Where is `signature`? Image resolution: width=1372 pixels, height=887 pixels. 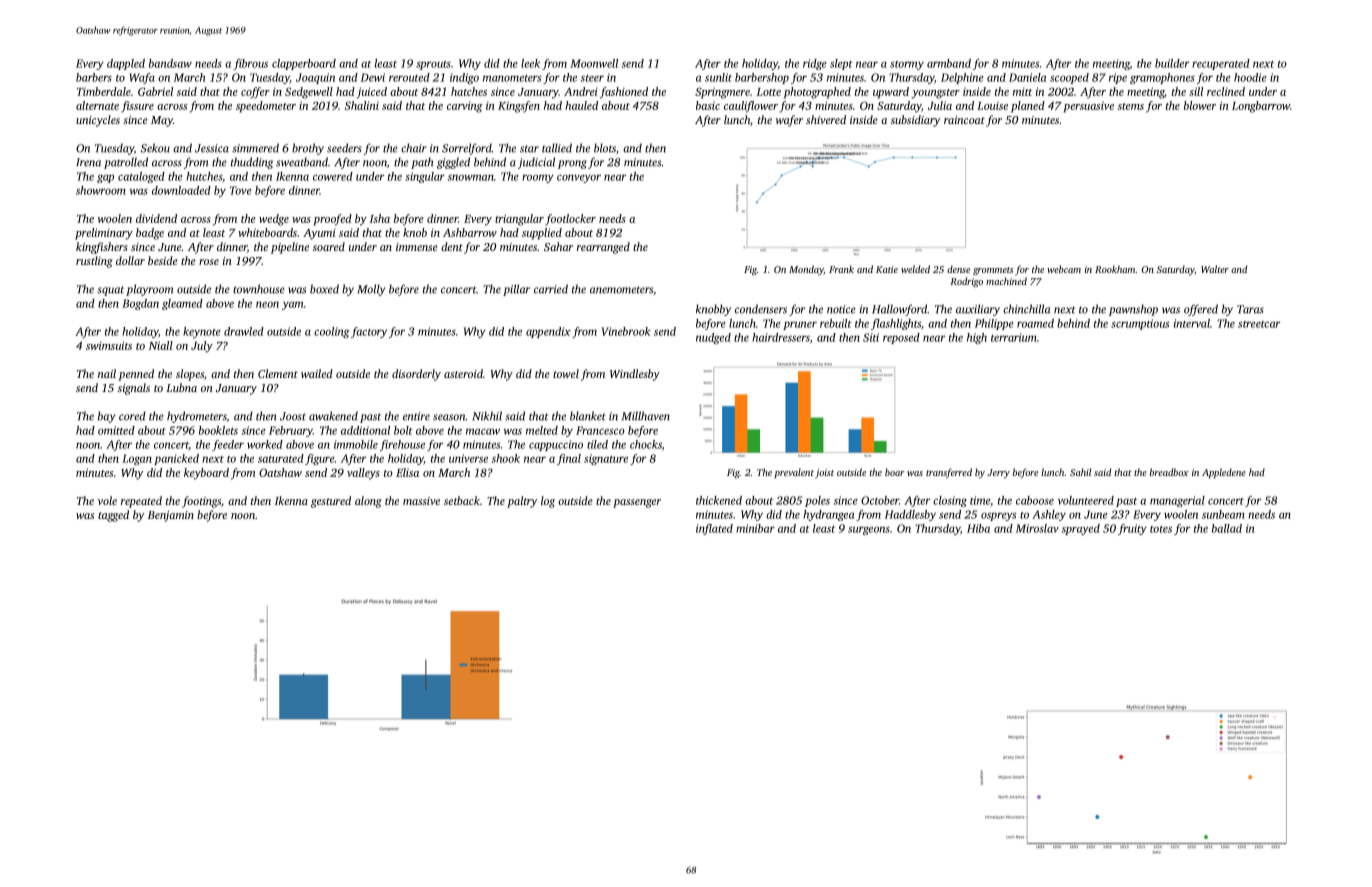
signature is located at coordinates (606, 459).
